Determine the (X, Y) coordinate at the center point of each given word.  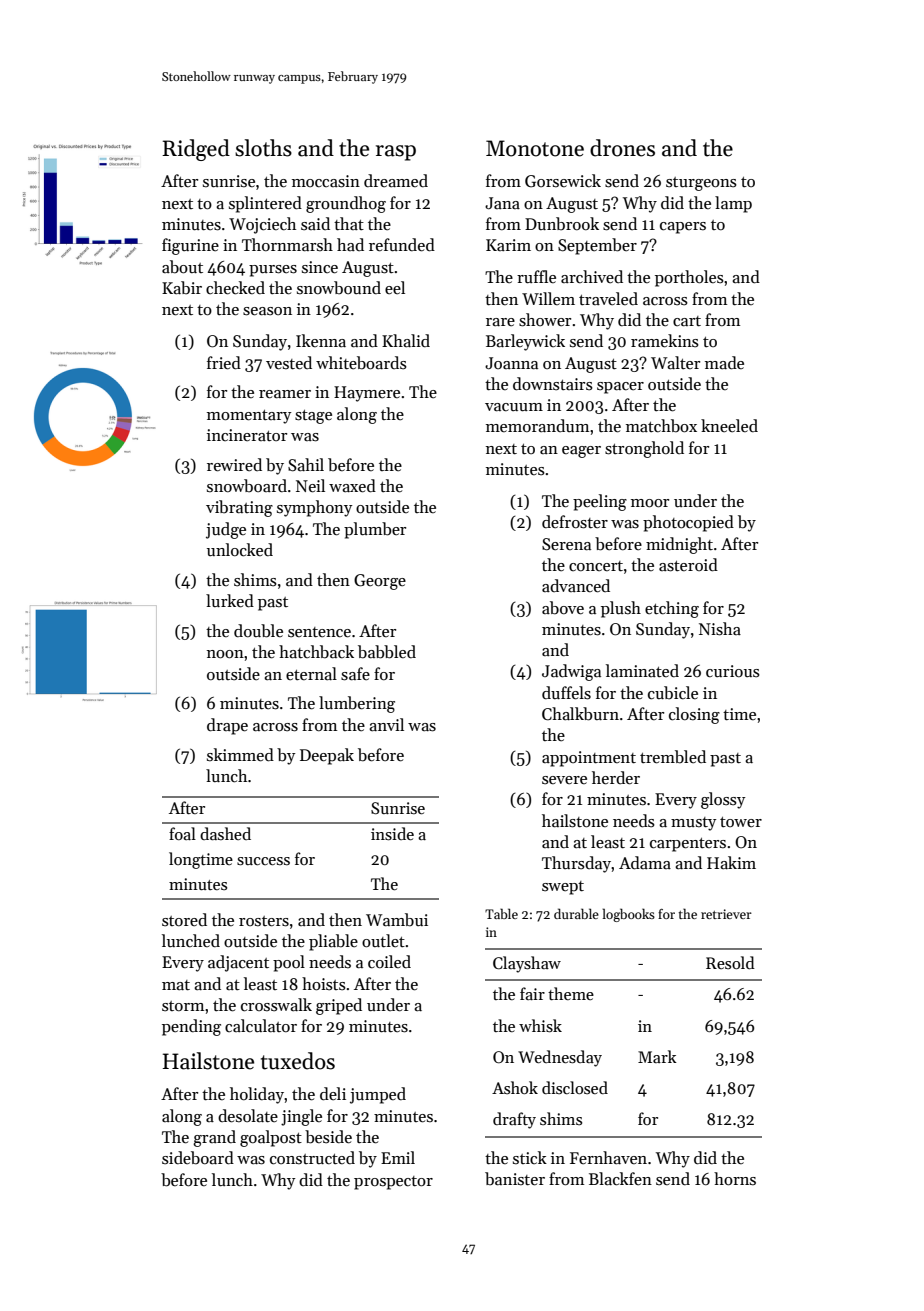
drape (227, 726)
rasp (396, 153)
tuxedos (298, 1061)
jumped (378, 1095)
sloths (263, 148)
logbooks (628, 915)
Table (501, 913)
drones (622, 148)
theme (571, 993)
